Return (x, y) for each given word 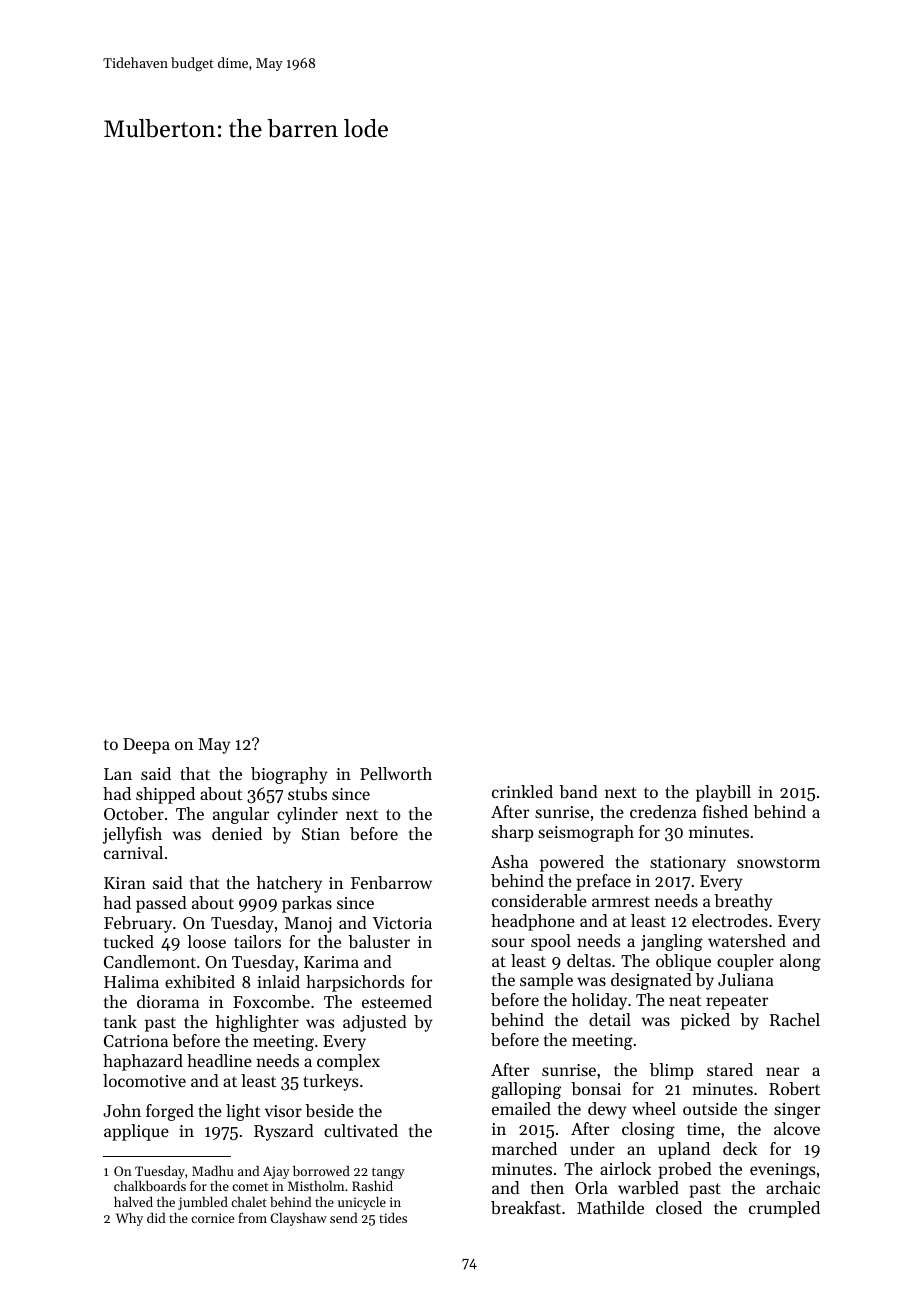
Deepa (146, 746)
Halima (131, 981)
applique (136, 1132)
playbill (723, 793)
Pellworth (396, 773)
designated (651, 981)
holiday (599, 1001)
